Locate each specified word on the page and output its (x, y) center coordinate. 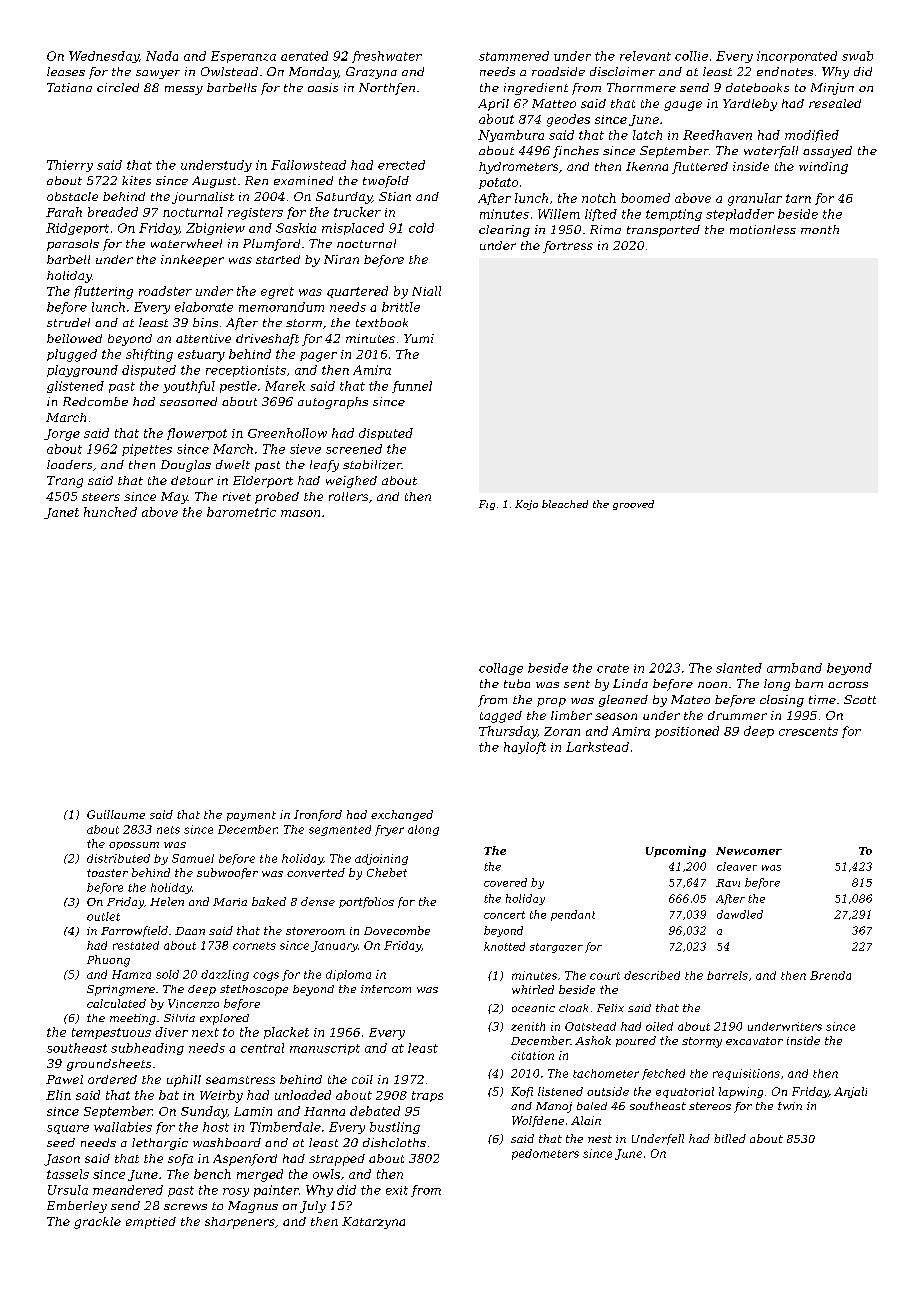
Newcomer (749, 851)
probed (277, 498)
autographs (333, 403)
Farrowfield (134, 931)
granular (755, 199)
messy (184, 90)
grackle (97, 1223)
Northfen (387, 89)
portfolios (366, 902)
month (820, 229)
